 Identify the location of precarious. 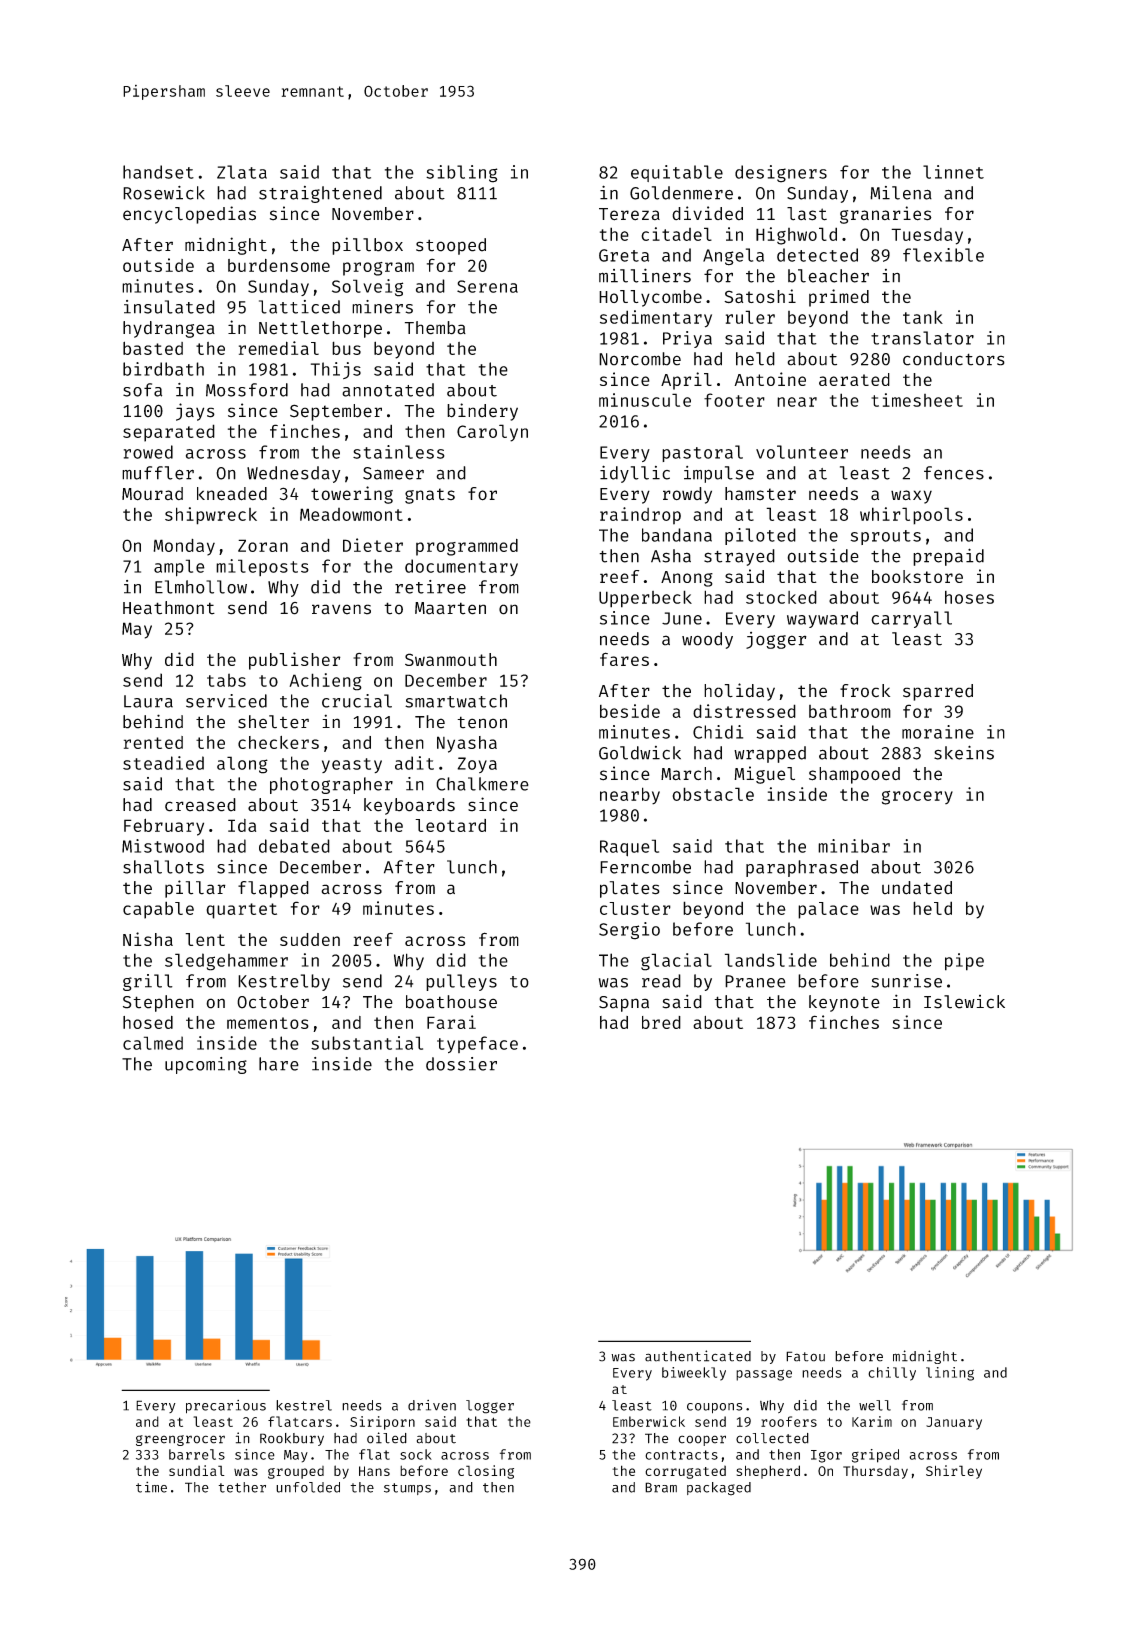
(226, 1407).
